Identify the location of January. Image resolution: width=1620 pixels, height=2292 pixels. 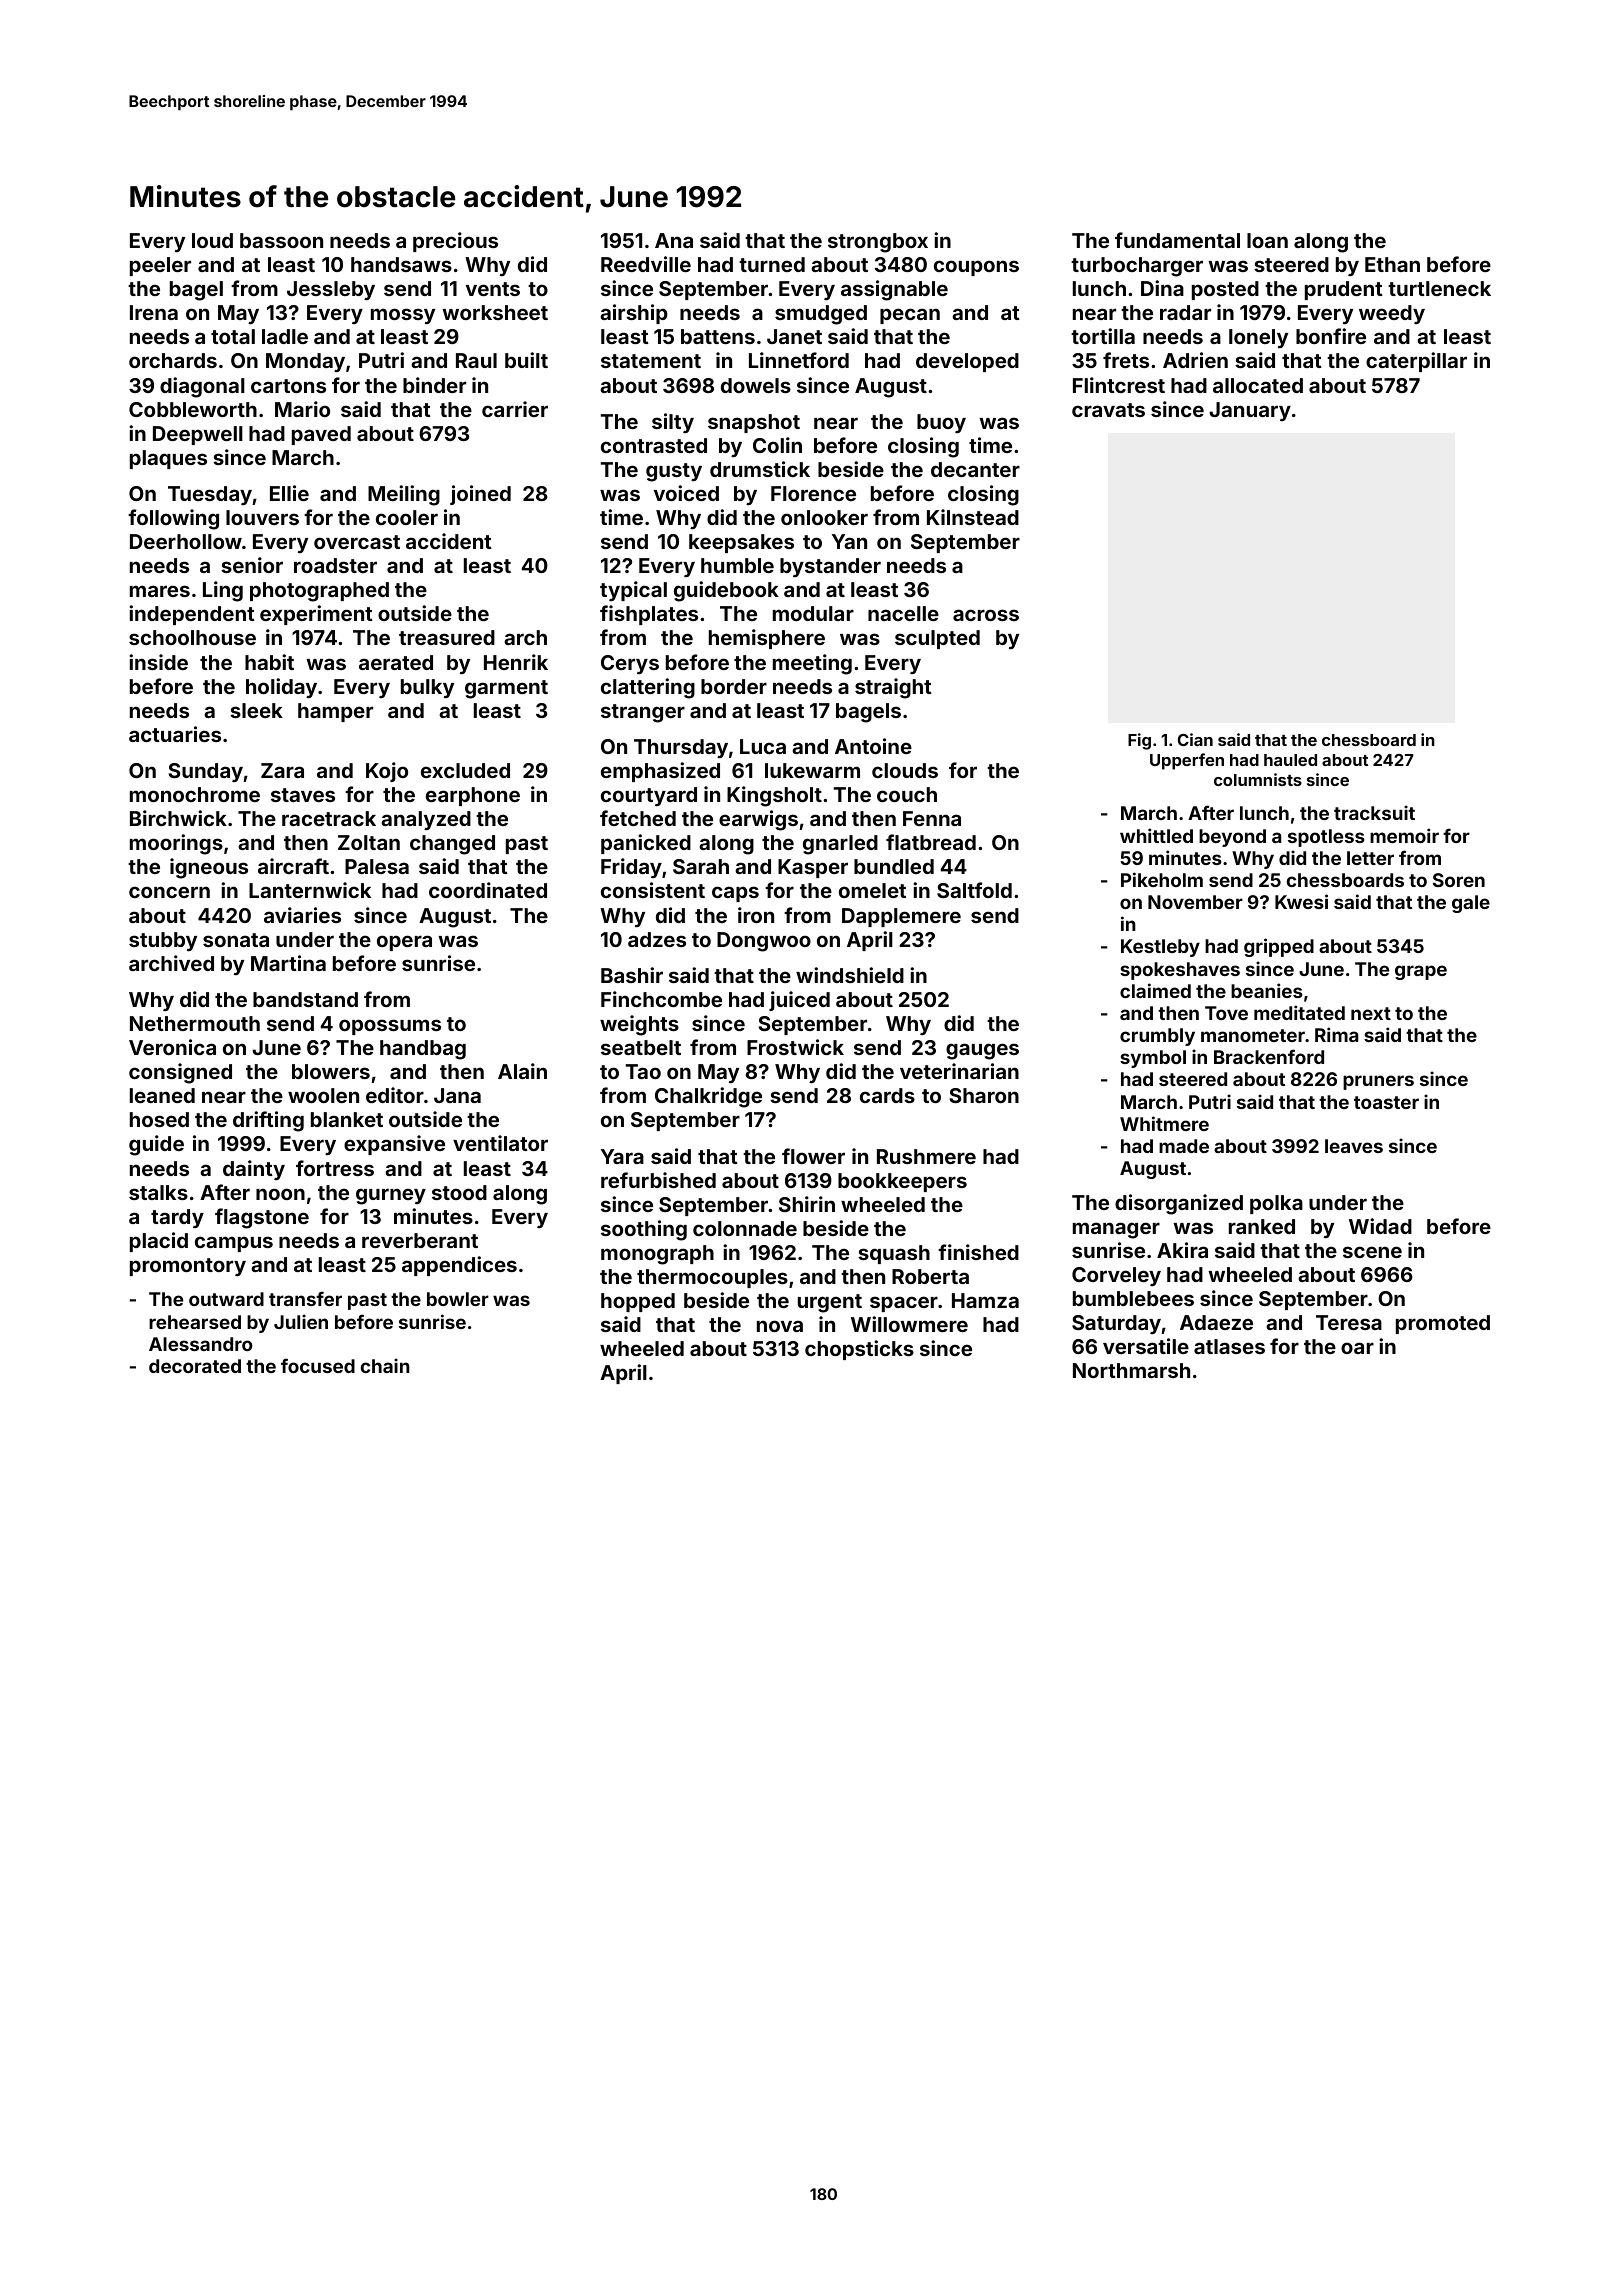
(1250, 411).
